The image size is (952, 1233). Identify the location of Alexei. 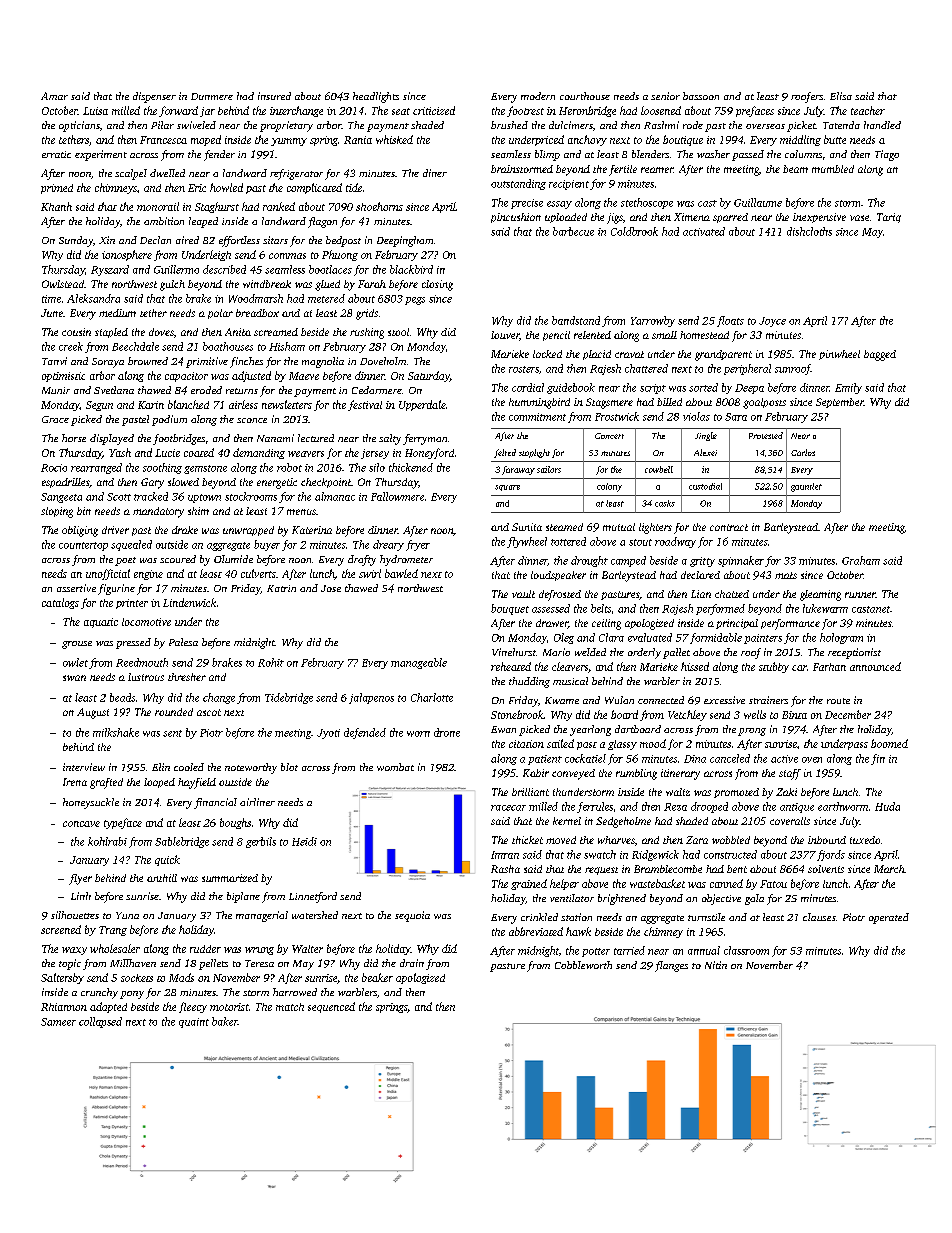
(705, 452).
